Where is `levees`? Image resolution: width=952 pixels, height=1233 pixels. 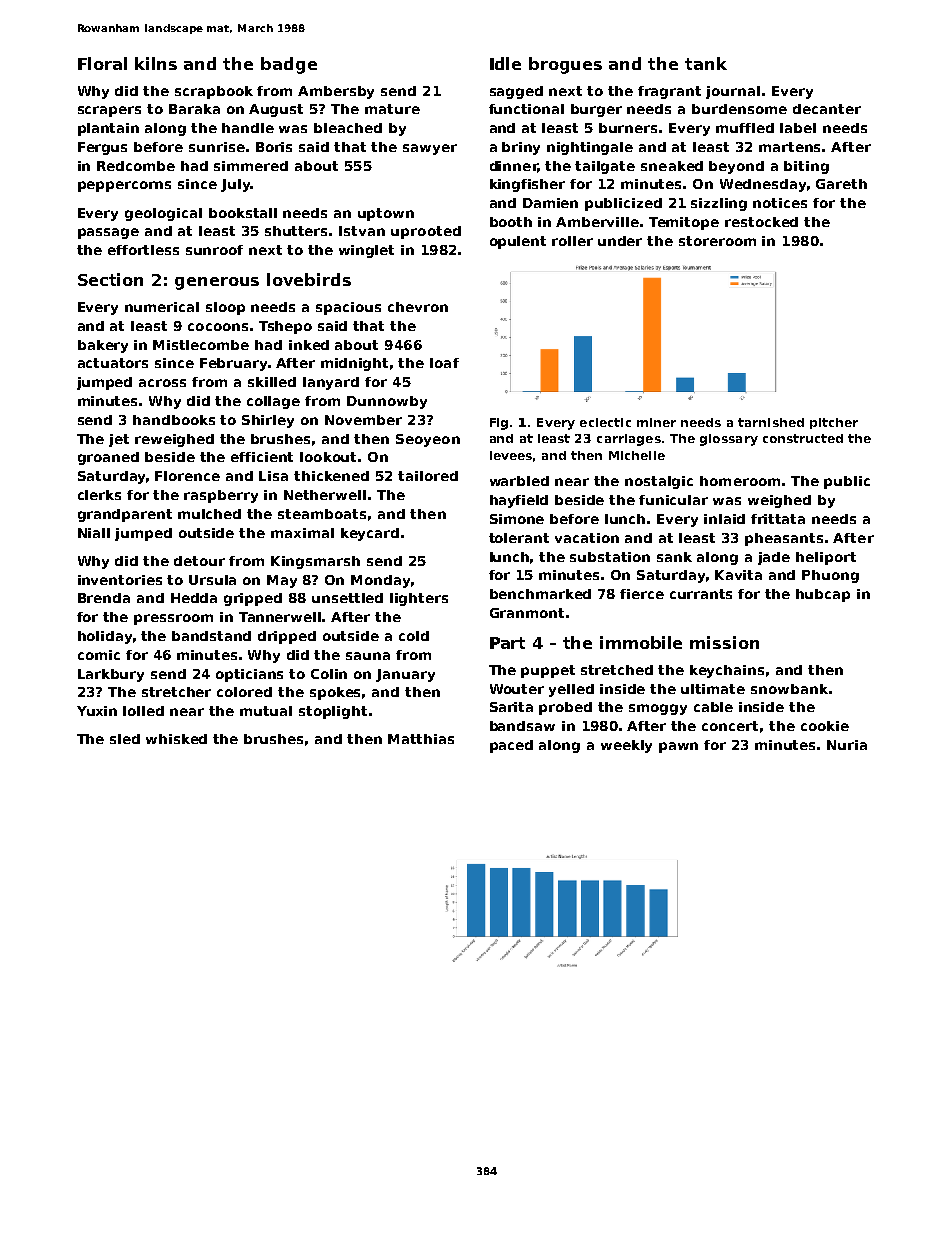 levees is located at coordinates (511, 455).
